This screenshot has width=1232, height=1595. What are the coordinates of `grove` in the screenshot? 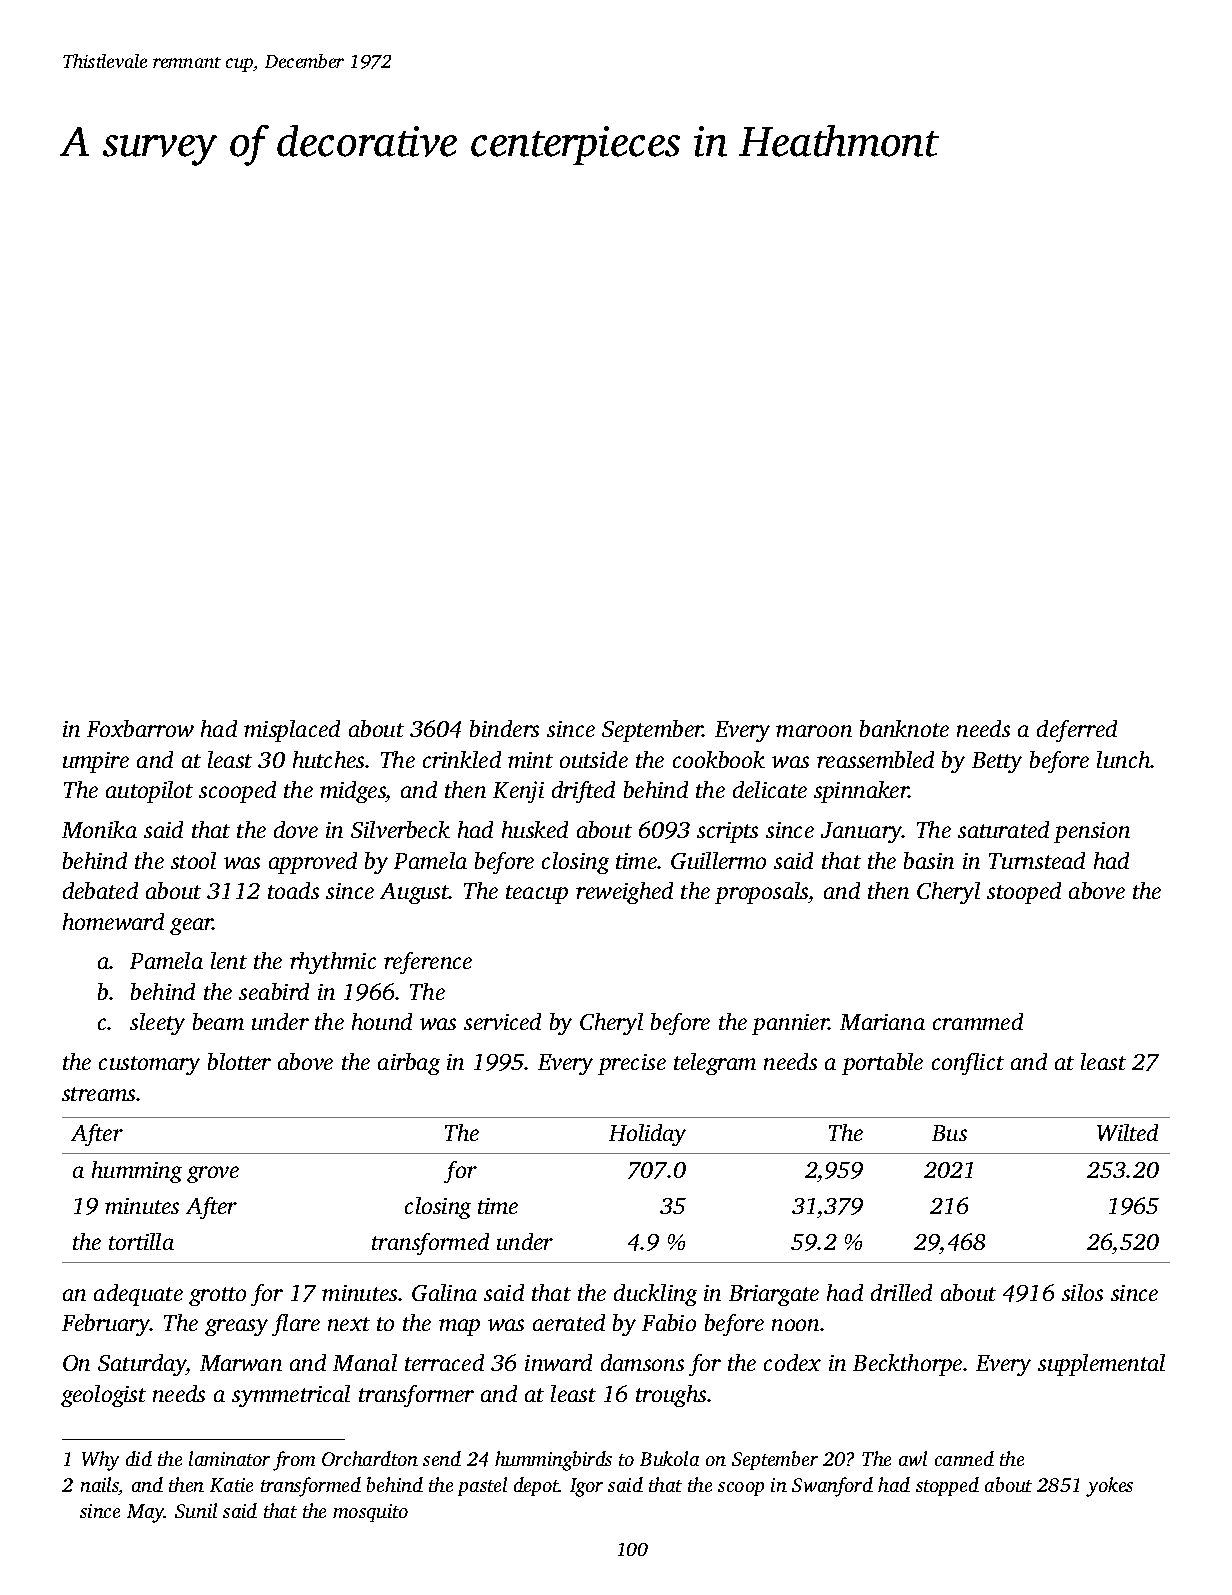 It's located at (213, 1174).
